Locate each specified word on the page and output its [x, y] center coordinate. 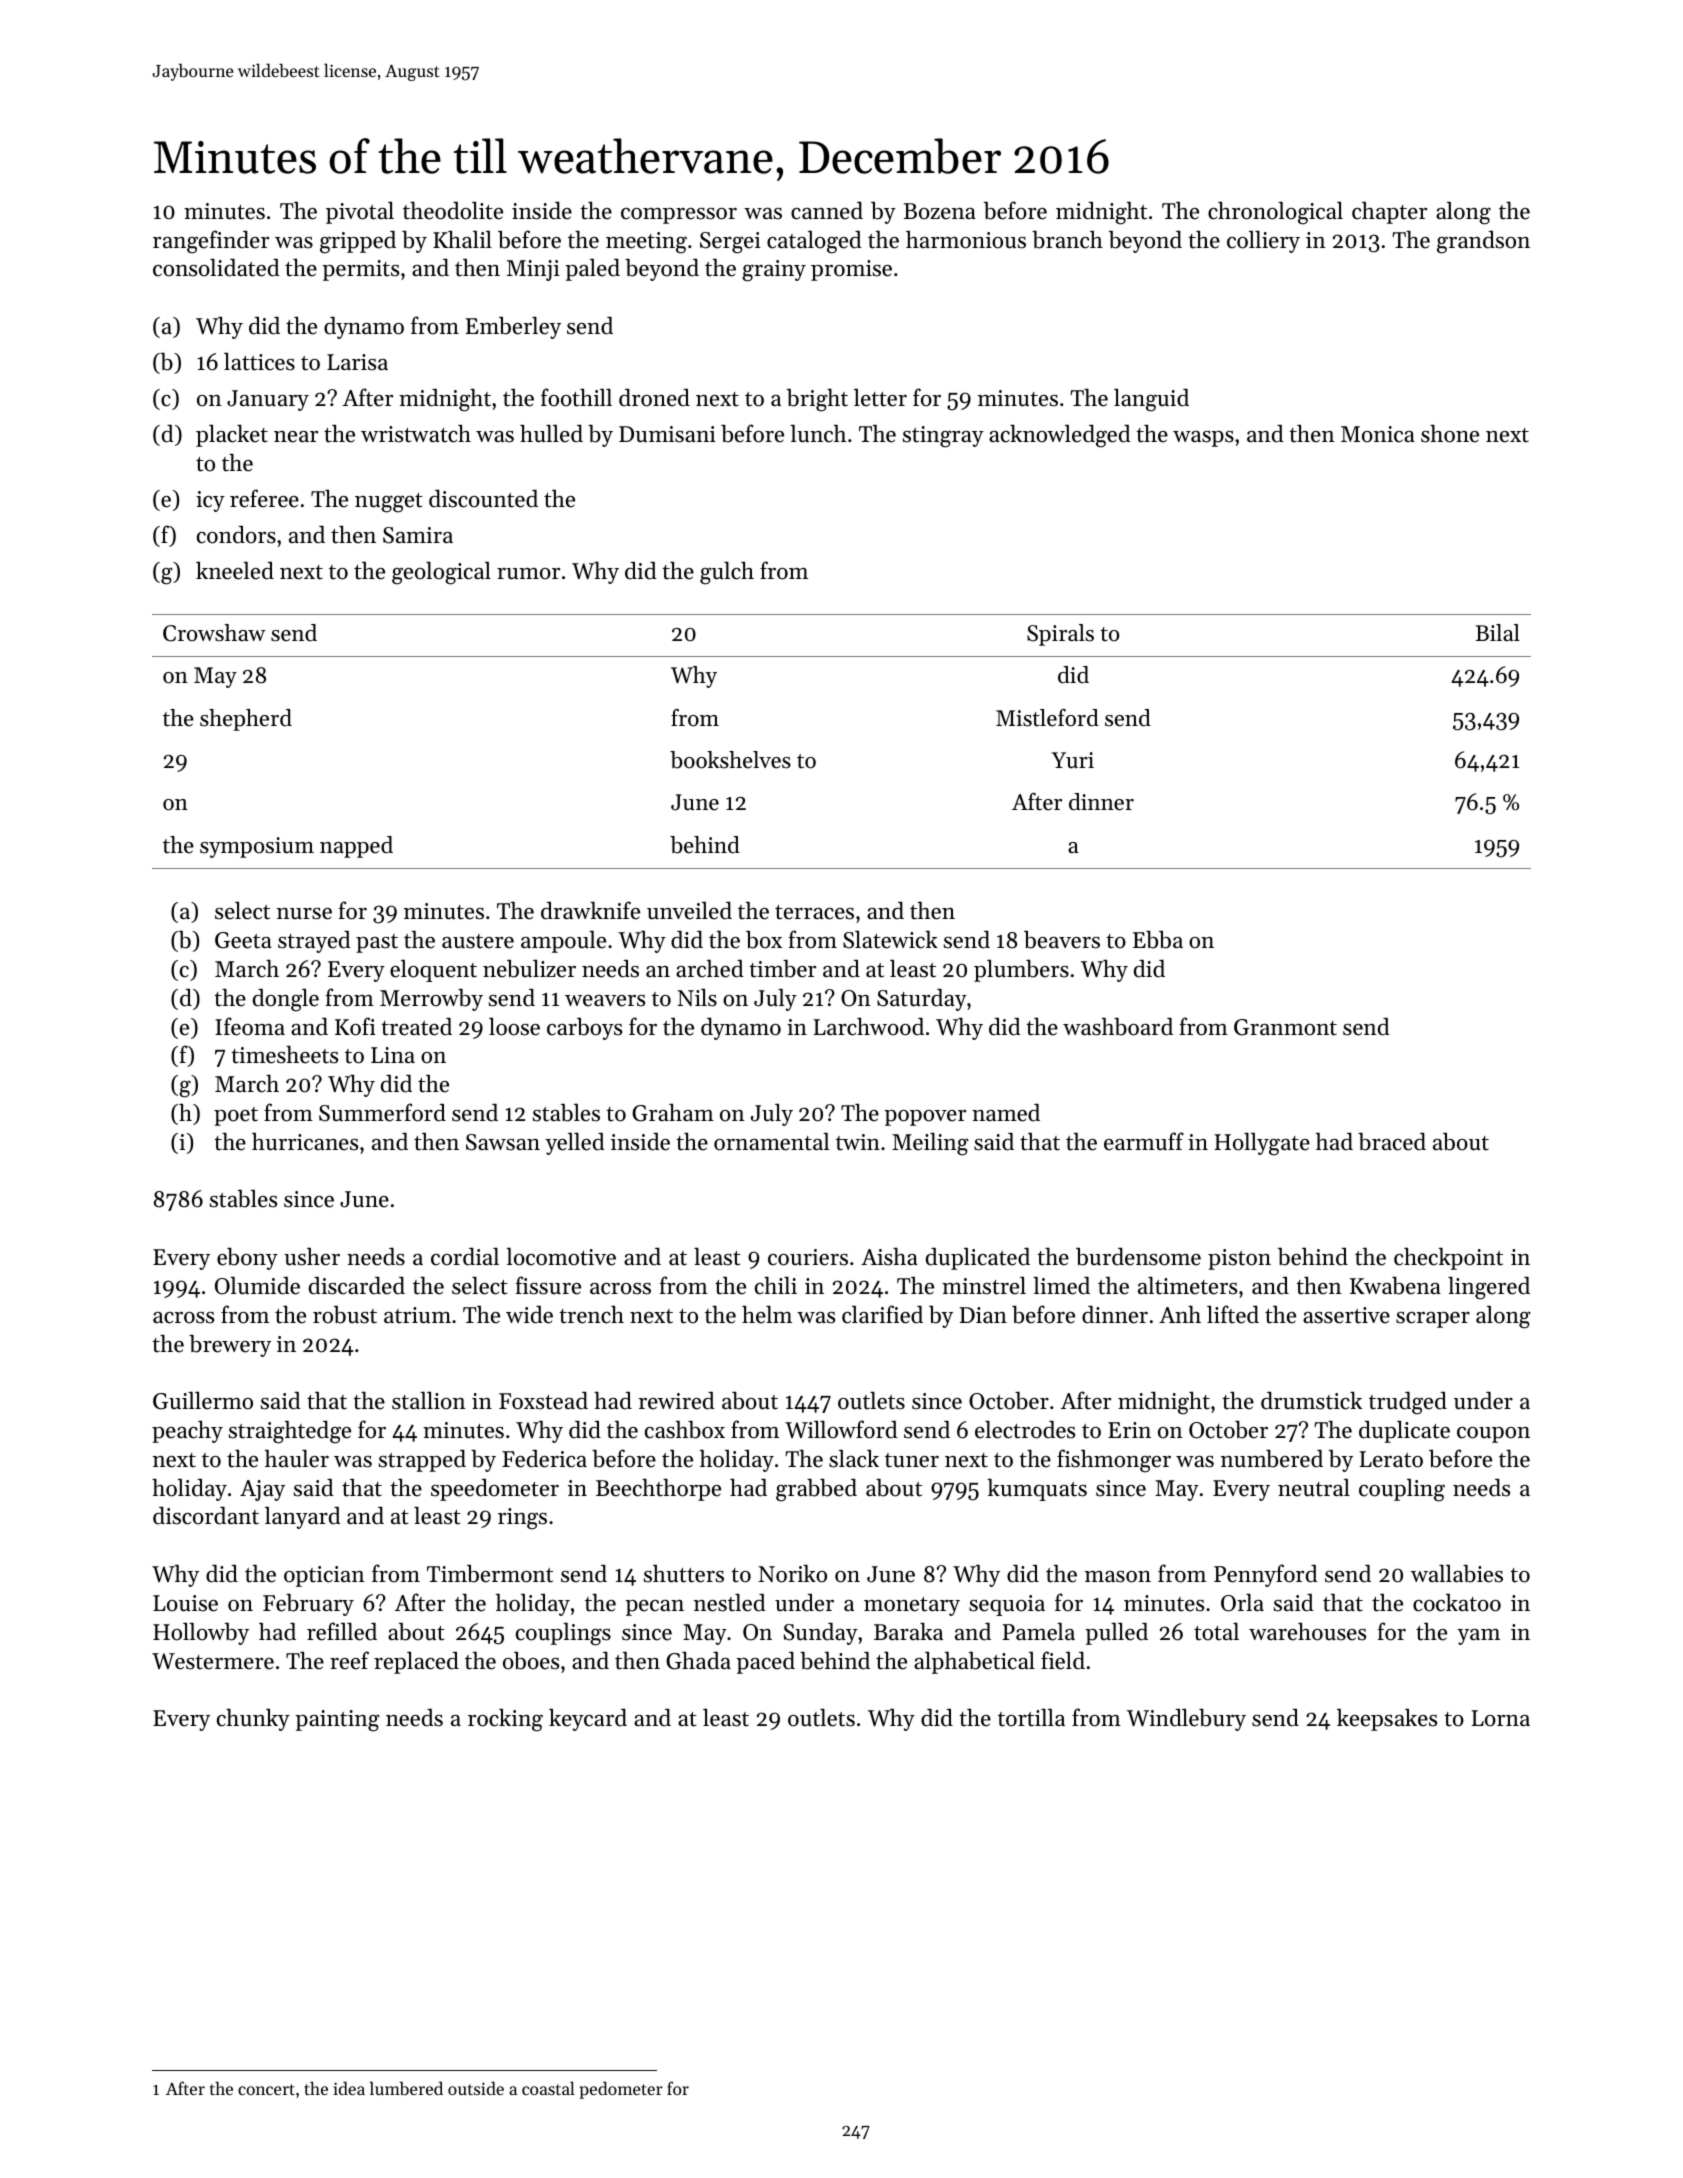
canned [827, 210]
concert [266, 2089]
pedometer [621, 2090]
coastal [548, 2088]
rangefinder [211, 242]
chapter [1389, 213]
